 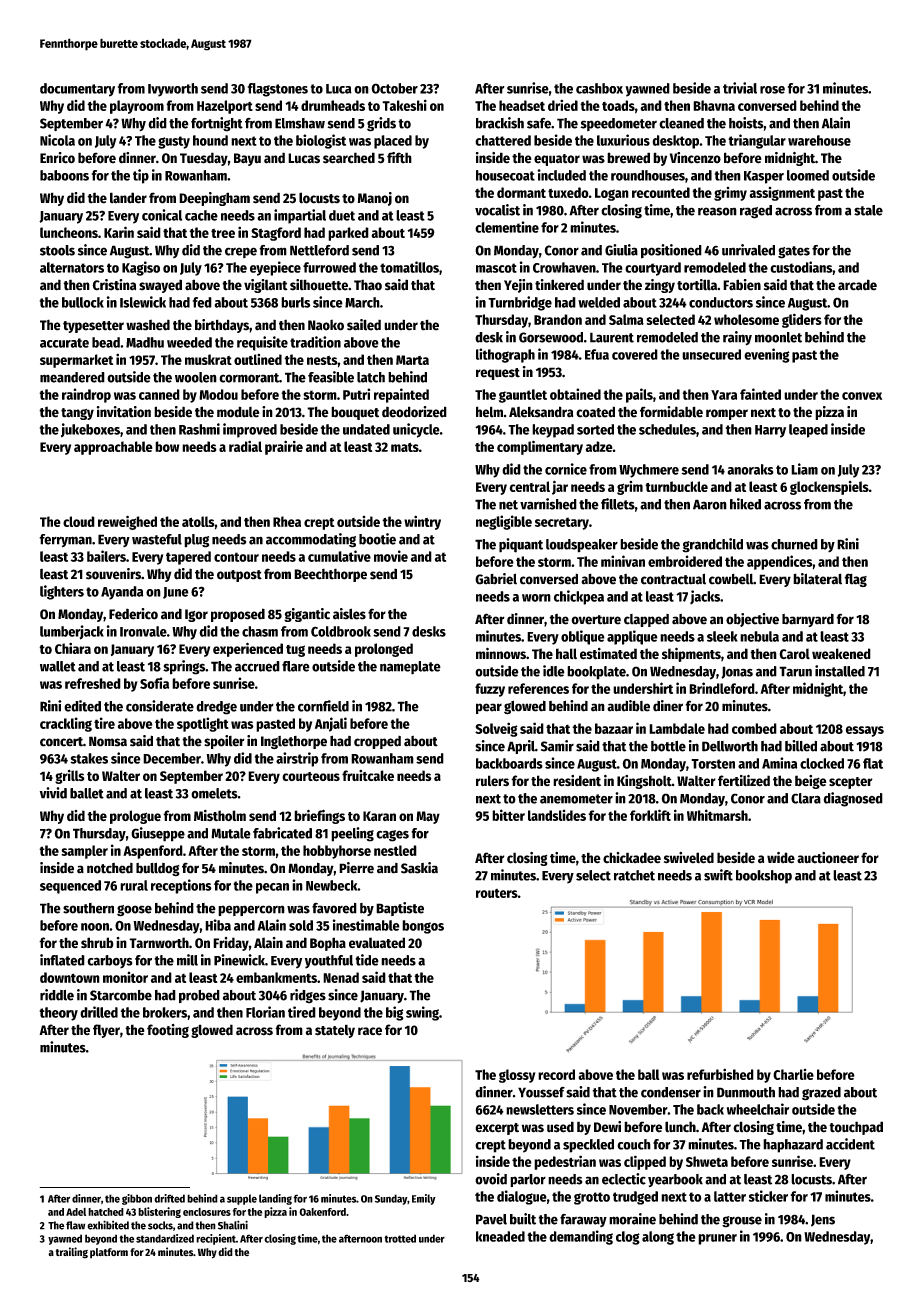 What do you see at coordinates (862, 396) in the screenshot?
I see `convex` at bounding box center [862, 396].
